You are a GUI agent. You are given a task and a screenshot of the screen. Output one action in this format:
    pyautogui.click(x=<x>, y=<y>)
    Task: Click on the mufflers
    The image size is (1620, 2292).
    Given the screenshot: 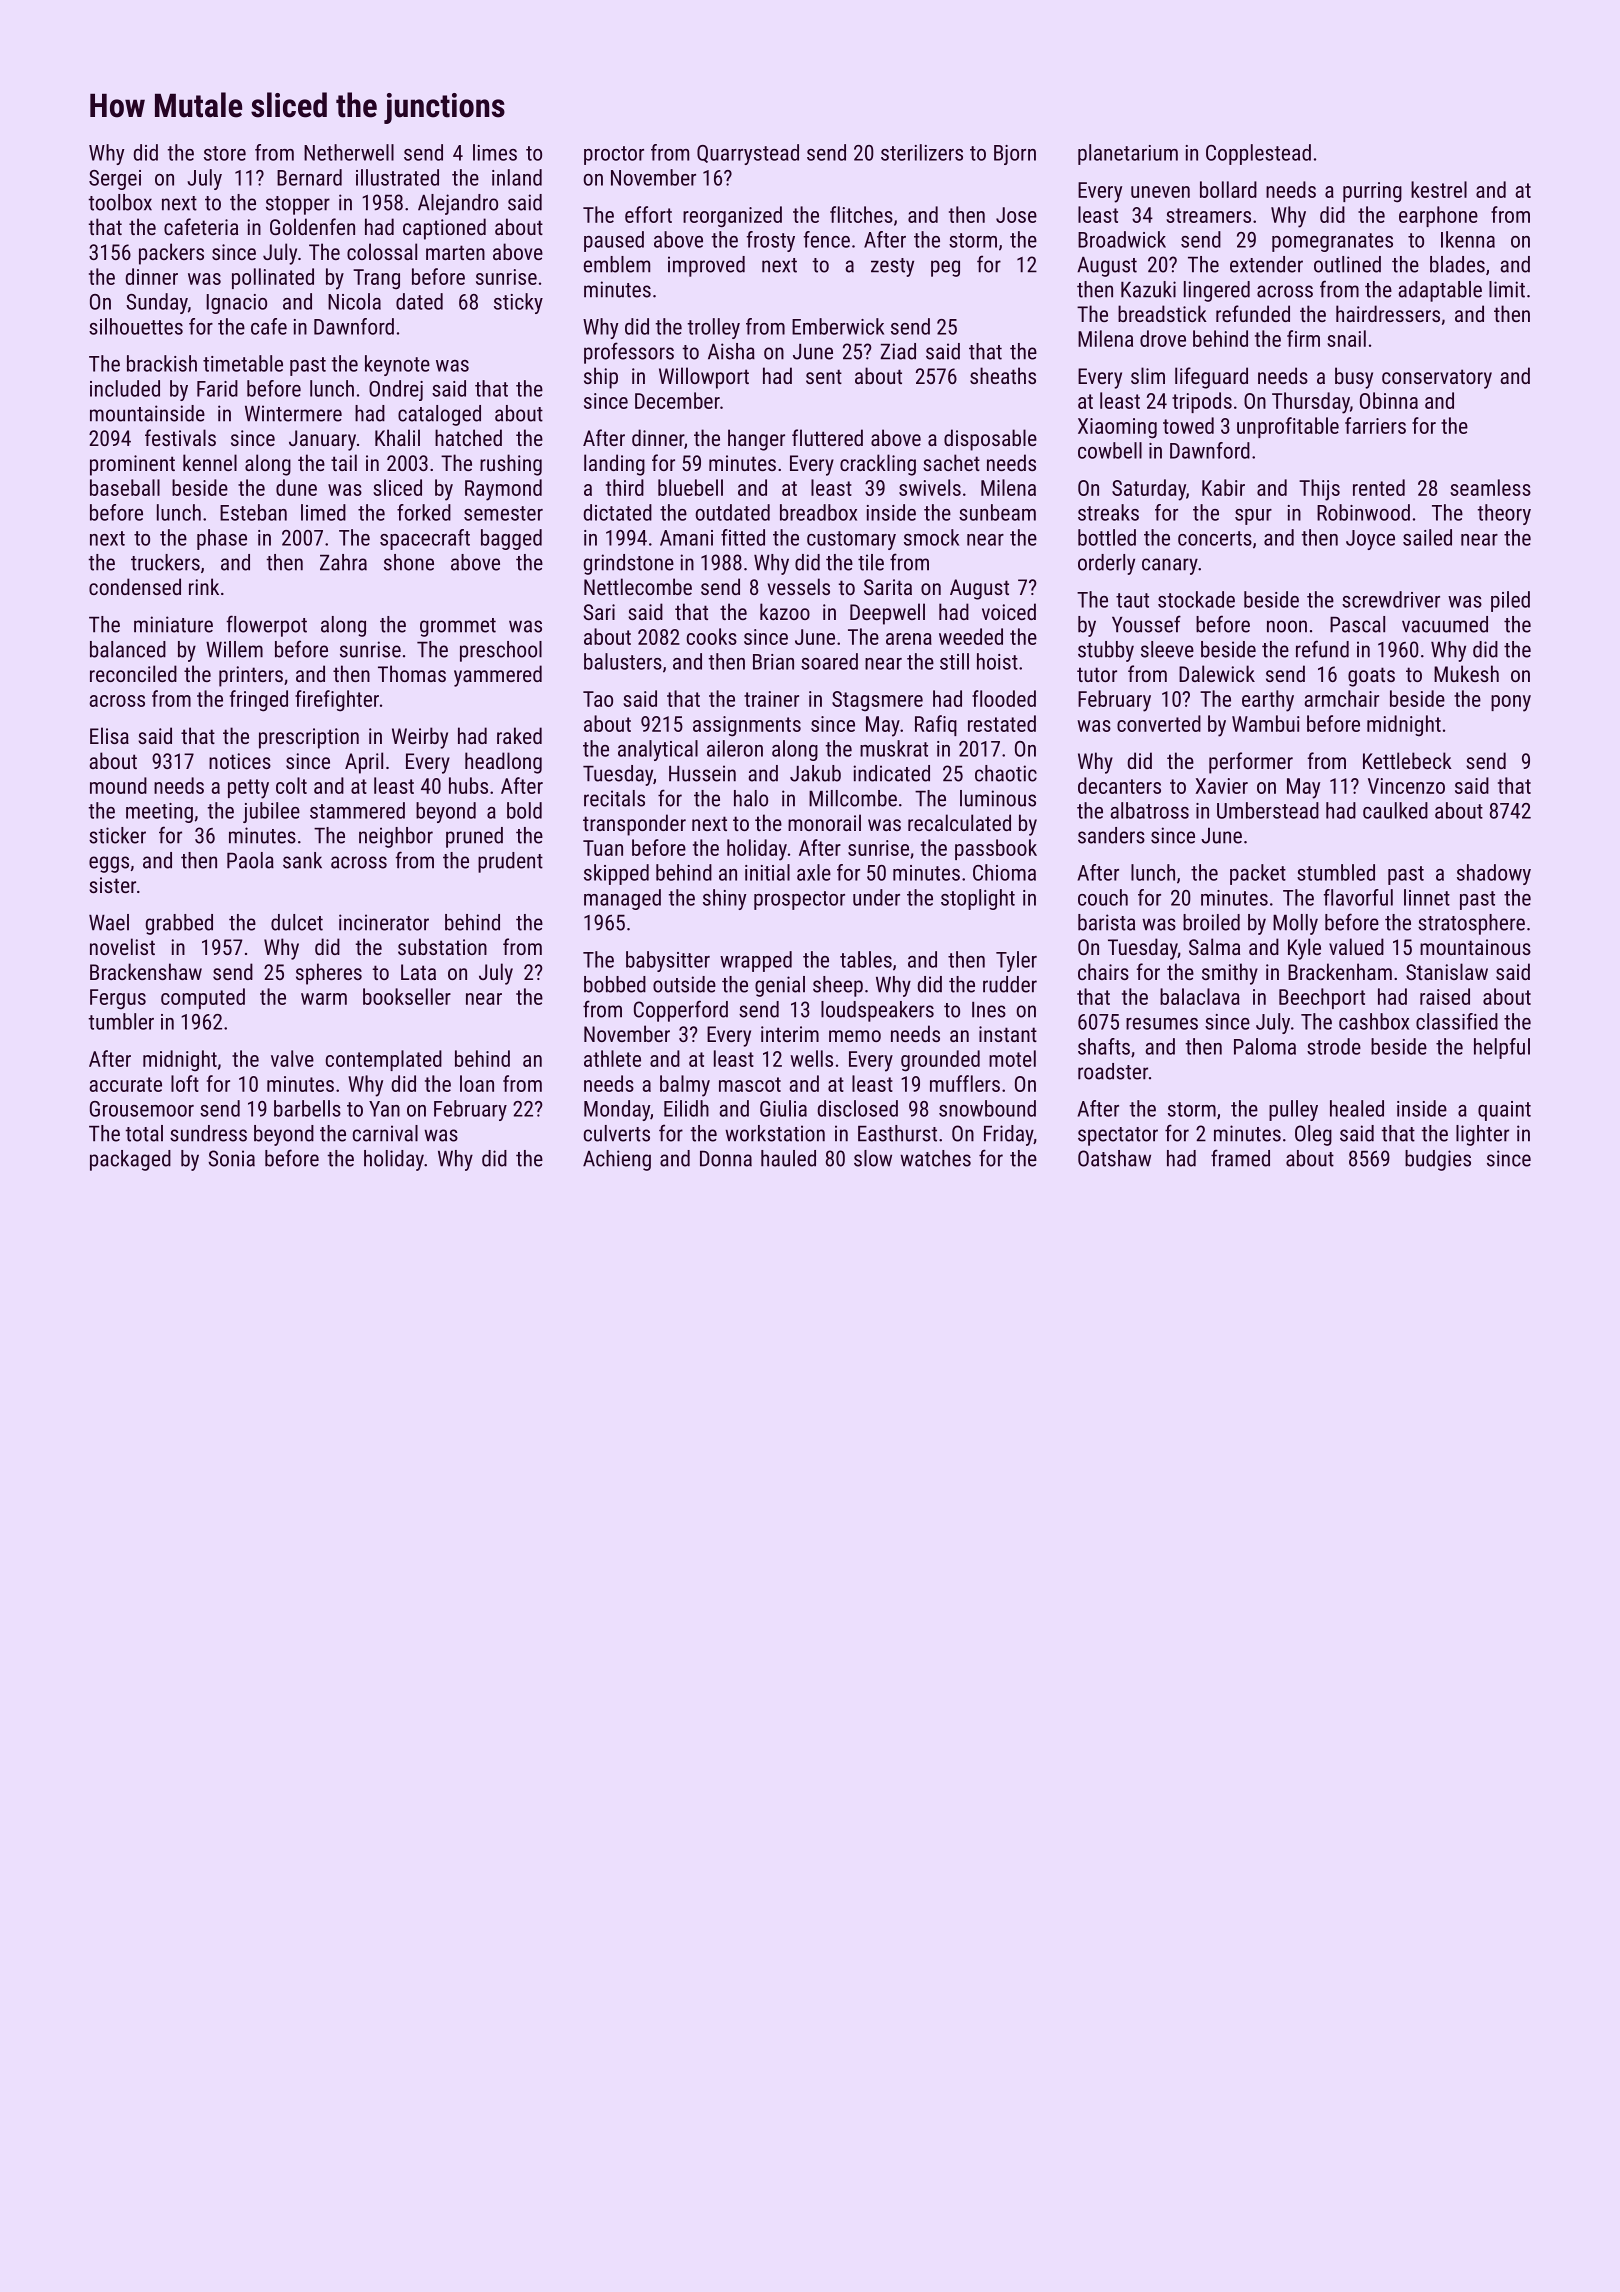 What is the action you would take?
    pyautogui.click(x=965, y=1083)
